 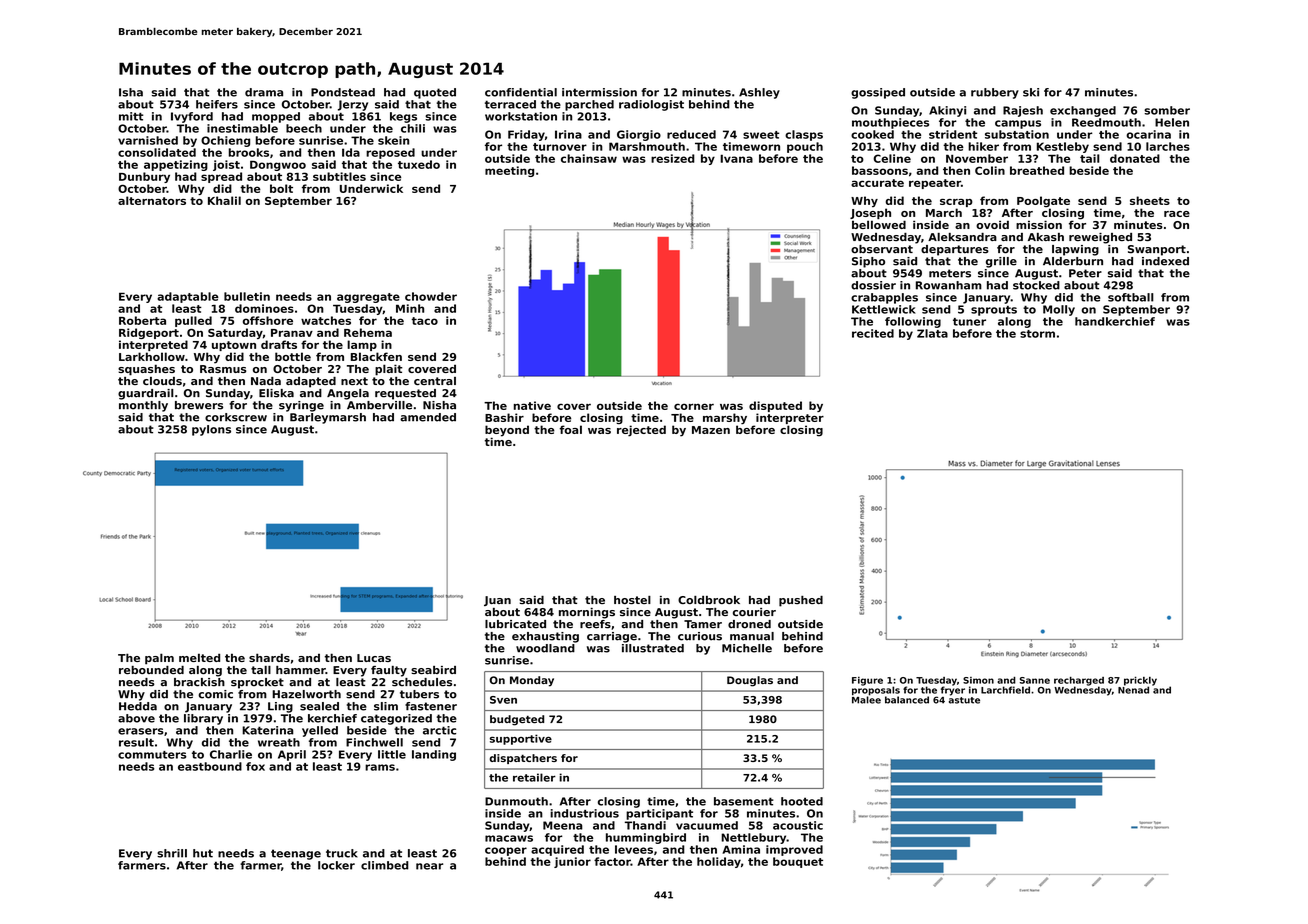 What do you see at coordinates (632, 600) in the document?
I see `hostel` at bounding box center [632, 600].
